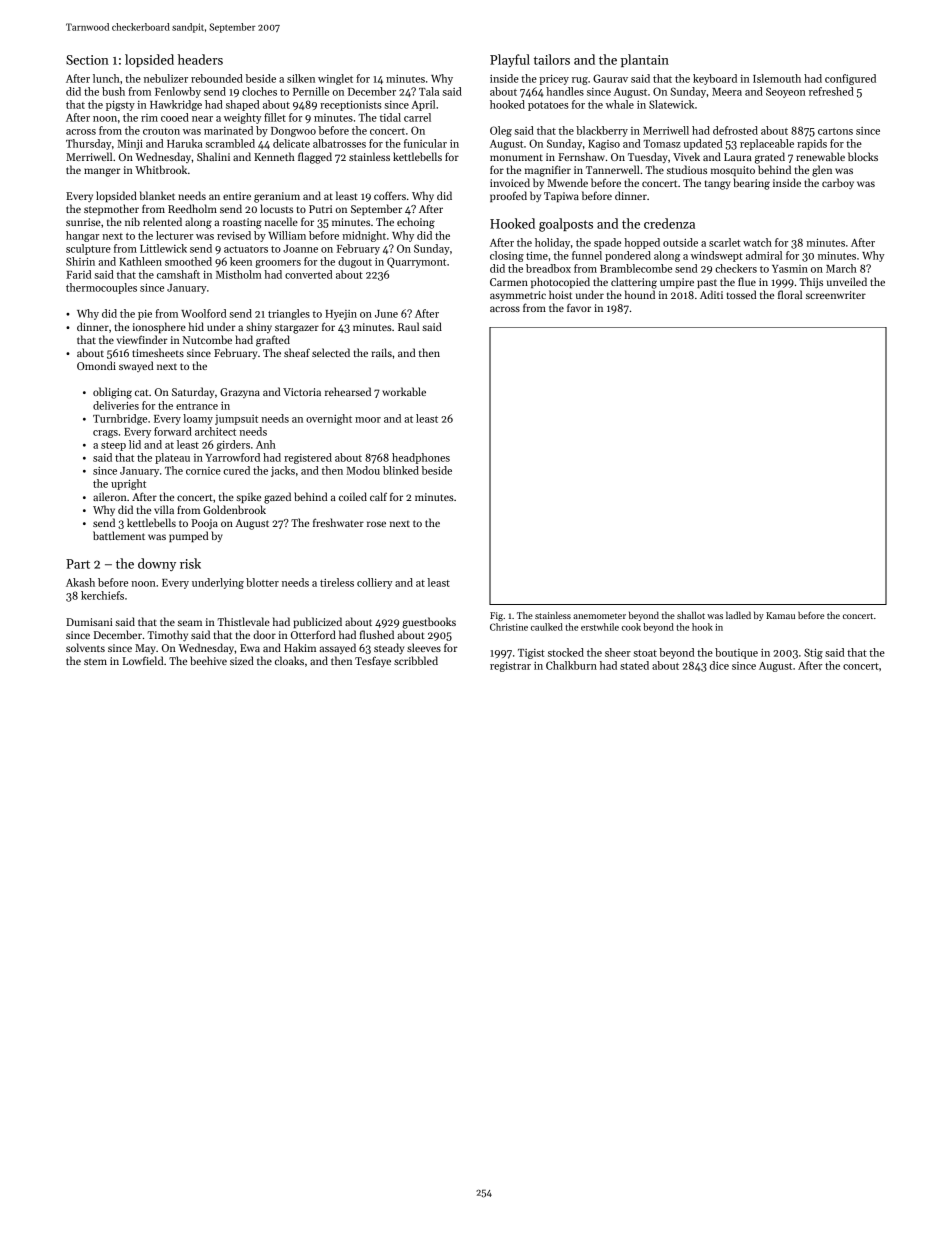  Describe the element at coordinates (102, 172) in the screenshot. I see `manger` at that location.
